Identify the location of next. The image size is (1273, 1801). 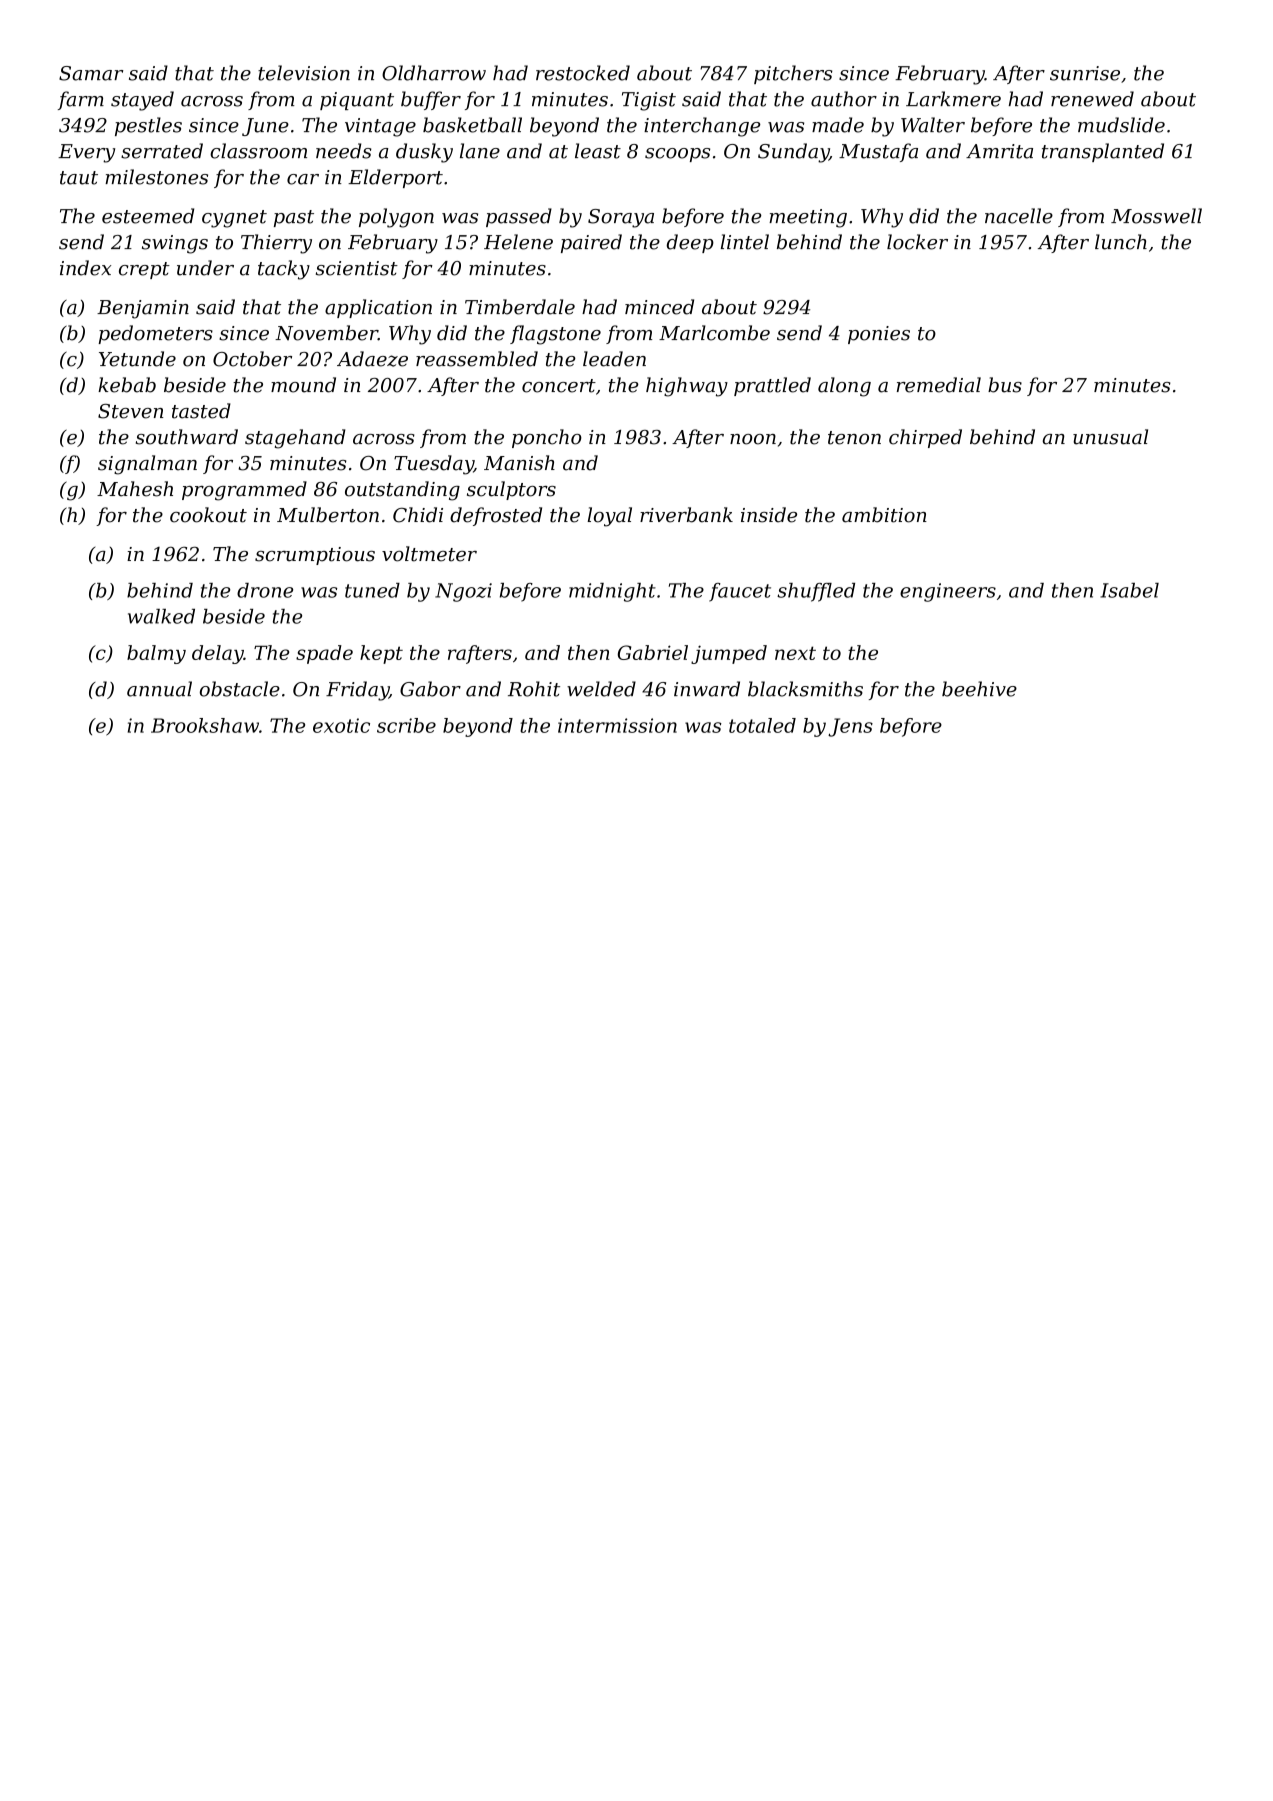
(795, 653).
